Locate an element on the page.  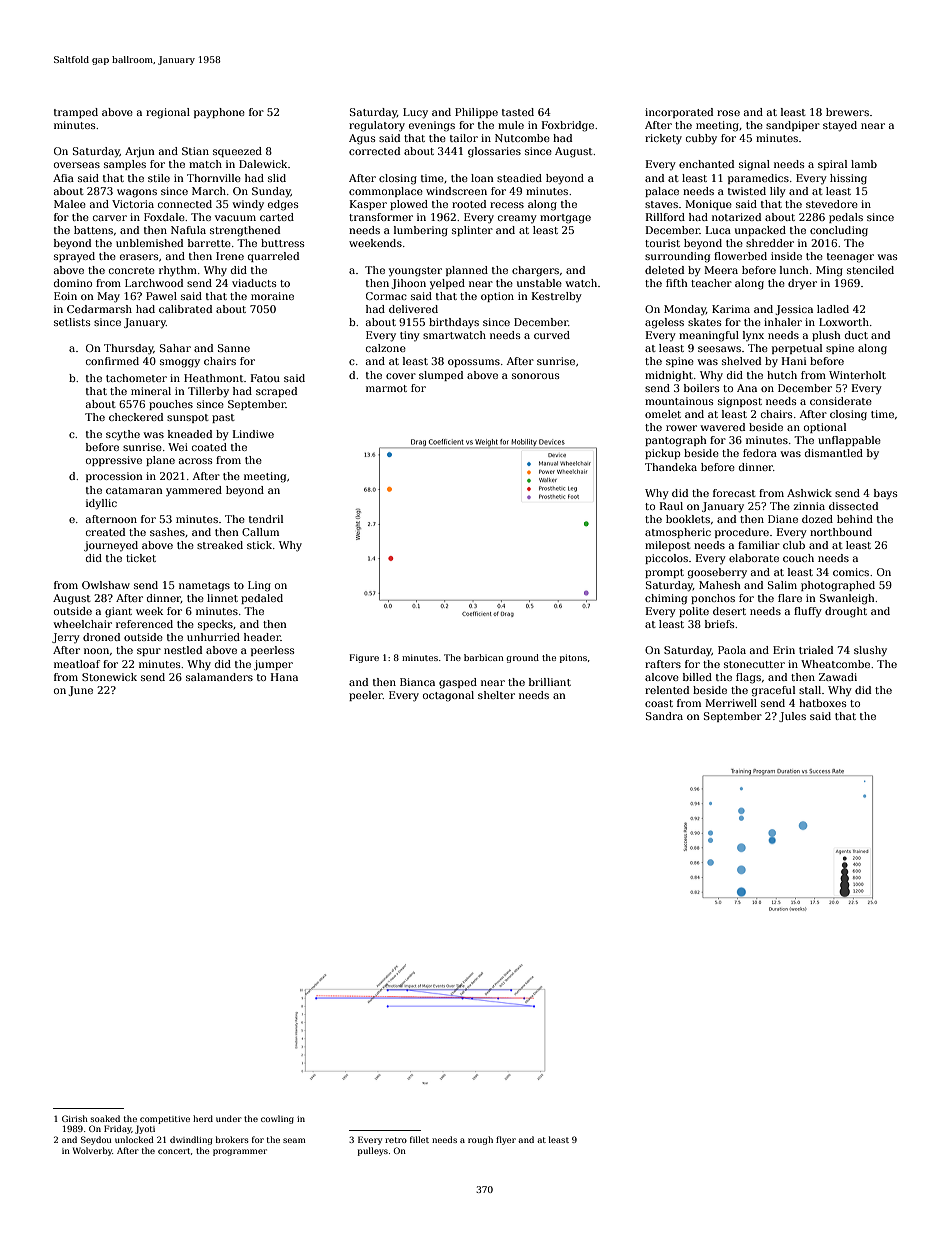
Lindiwe is located at coordinates (253, 434).
